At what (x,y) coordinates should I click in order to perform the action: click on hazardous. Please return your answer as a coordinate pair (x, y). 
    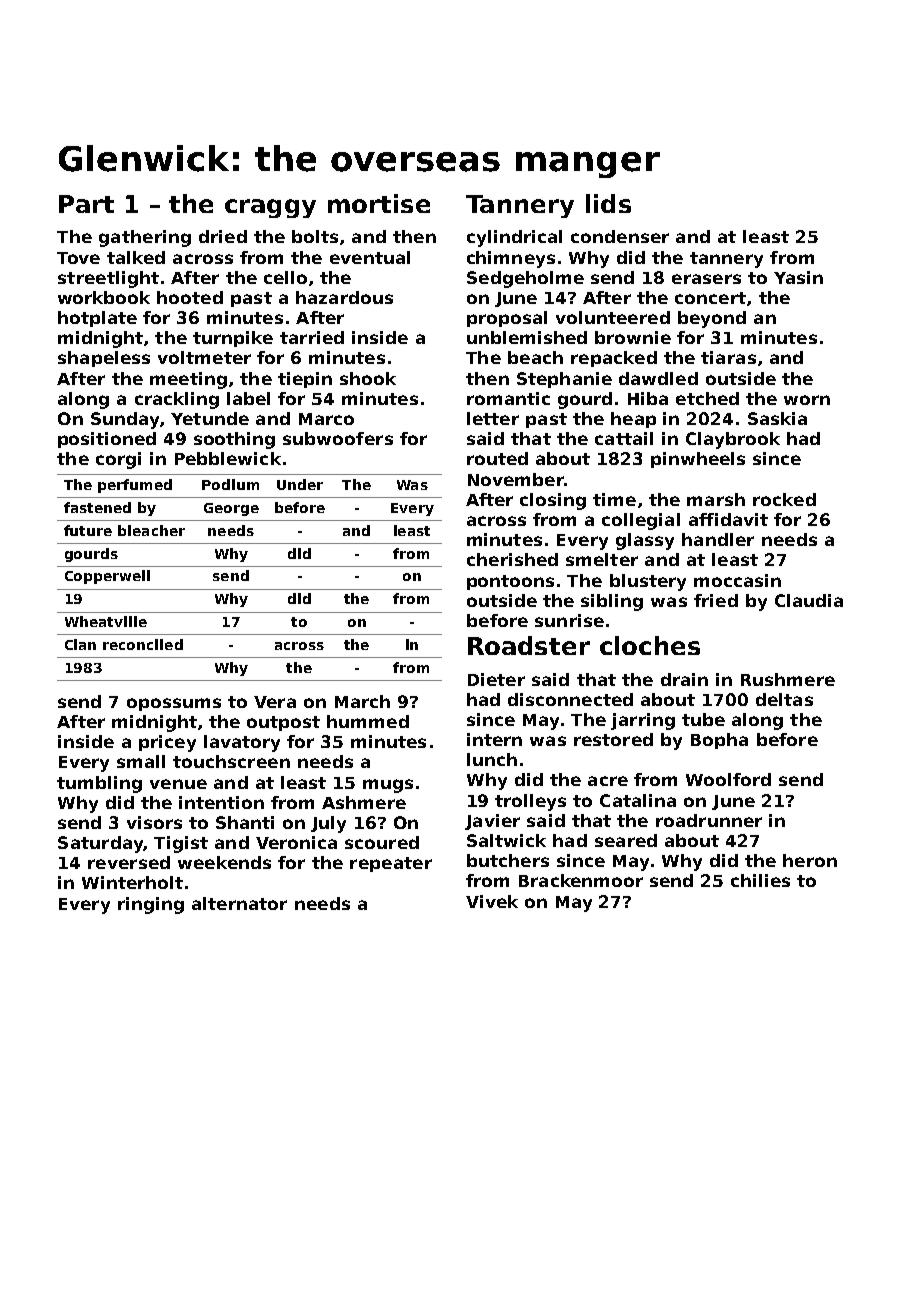
    Looking at the image, I should click on (344, 297).
